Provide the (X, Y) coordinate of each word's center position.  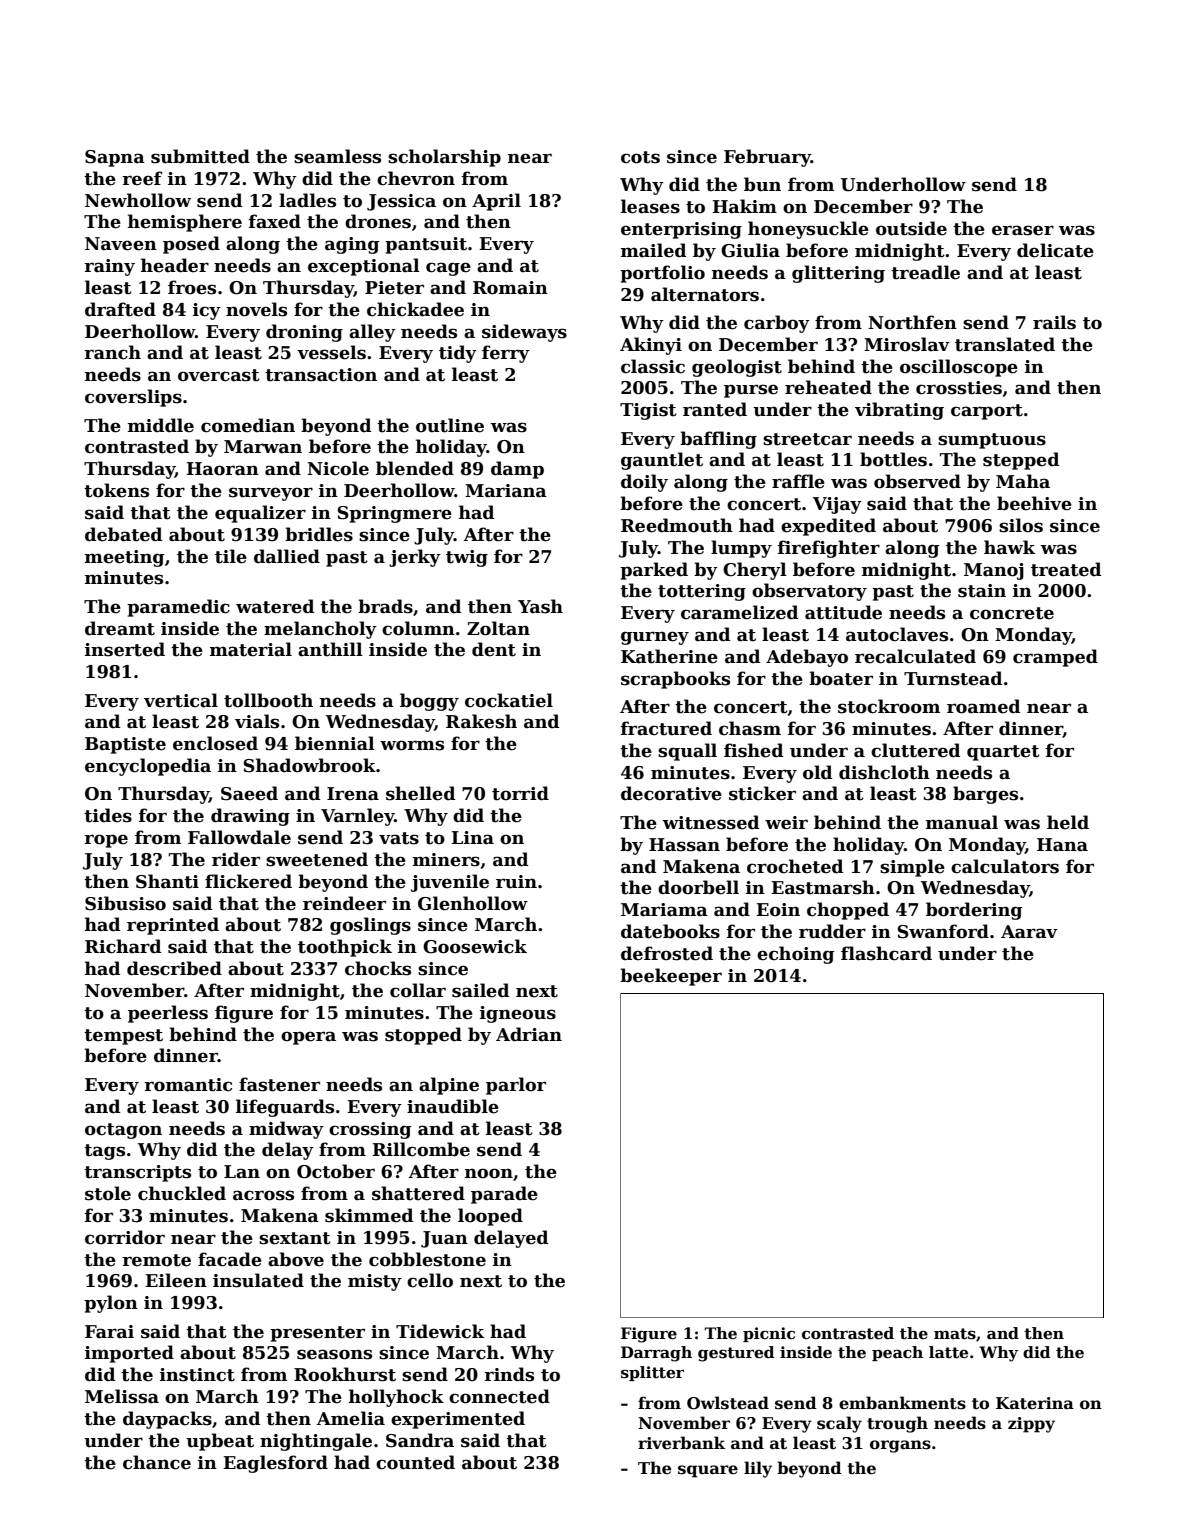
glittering (838, 274)
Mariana (506, 490)
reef (142, 178)
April (496, 202)
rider (236, 859)
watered (275, 606)
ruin (516, 882)
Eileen (176, 1280)
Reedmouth (677, 525)
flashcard (886, 953)
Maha (1023, 481)
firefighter (829, 549)
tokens (116, 490)
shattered (418, 1193)
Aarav (1029, 932)
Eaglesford (275, 1464)
